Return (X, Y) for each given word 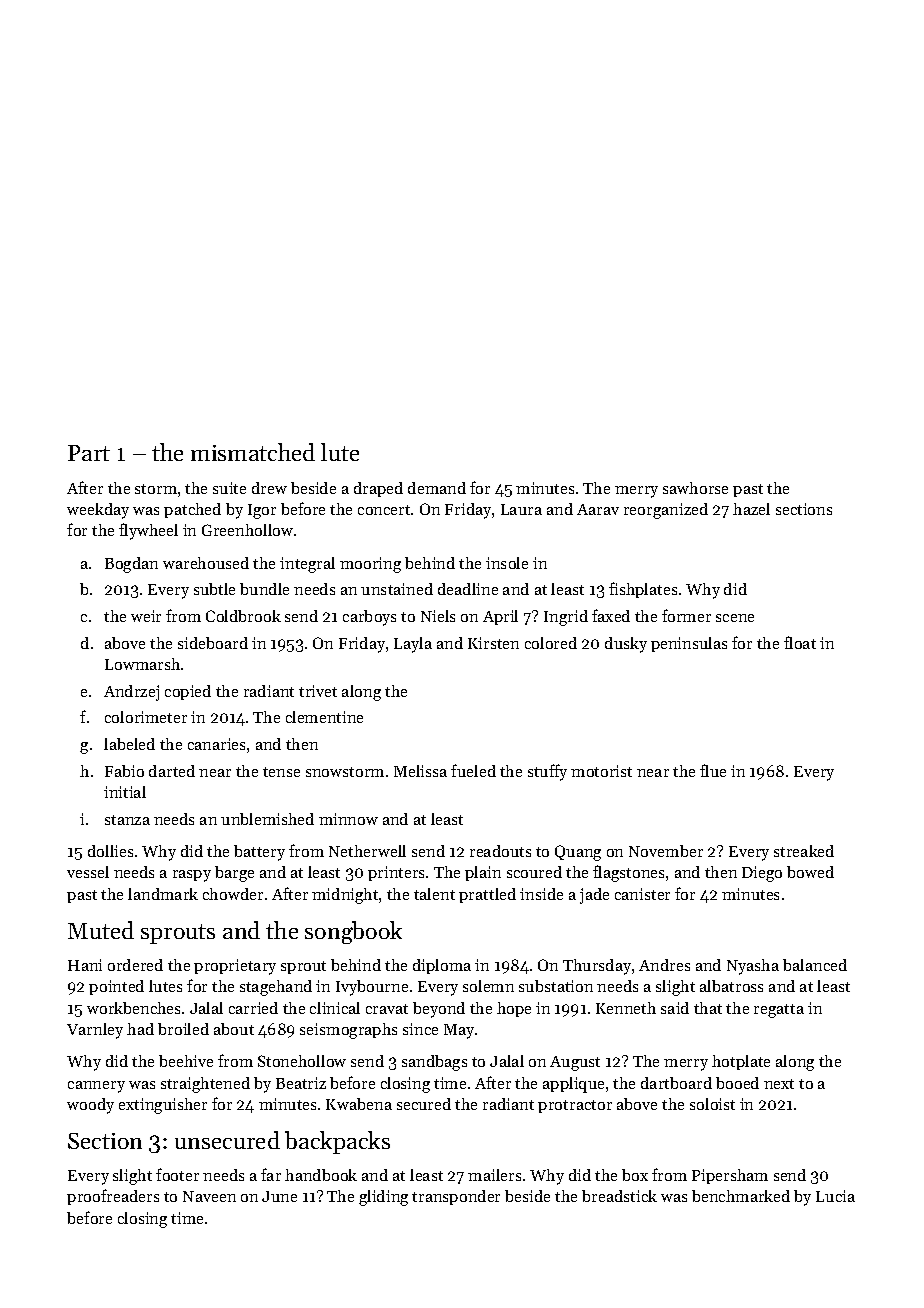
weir (146, 616)
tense (281, 772)
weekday (98, 511)
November (666, 851)
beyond (439, 1010)
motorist (601, 771)
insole (507, 563)
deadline (468, 589)
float (800, 642)
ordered (135, 965)
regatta (779, 1011)
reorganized (666, 511)
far (271, 1174)
